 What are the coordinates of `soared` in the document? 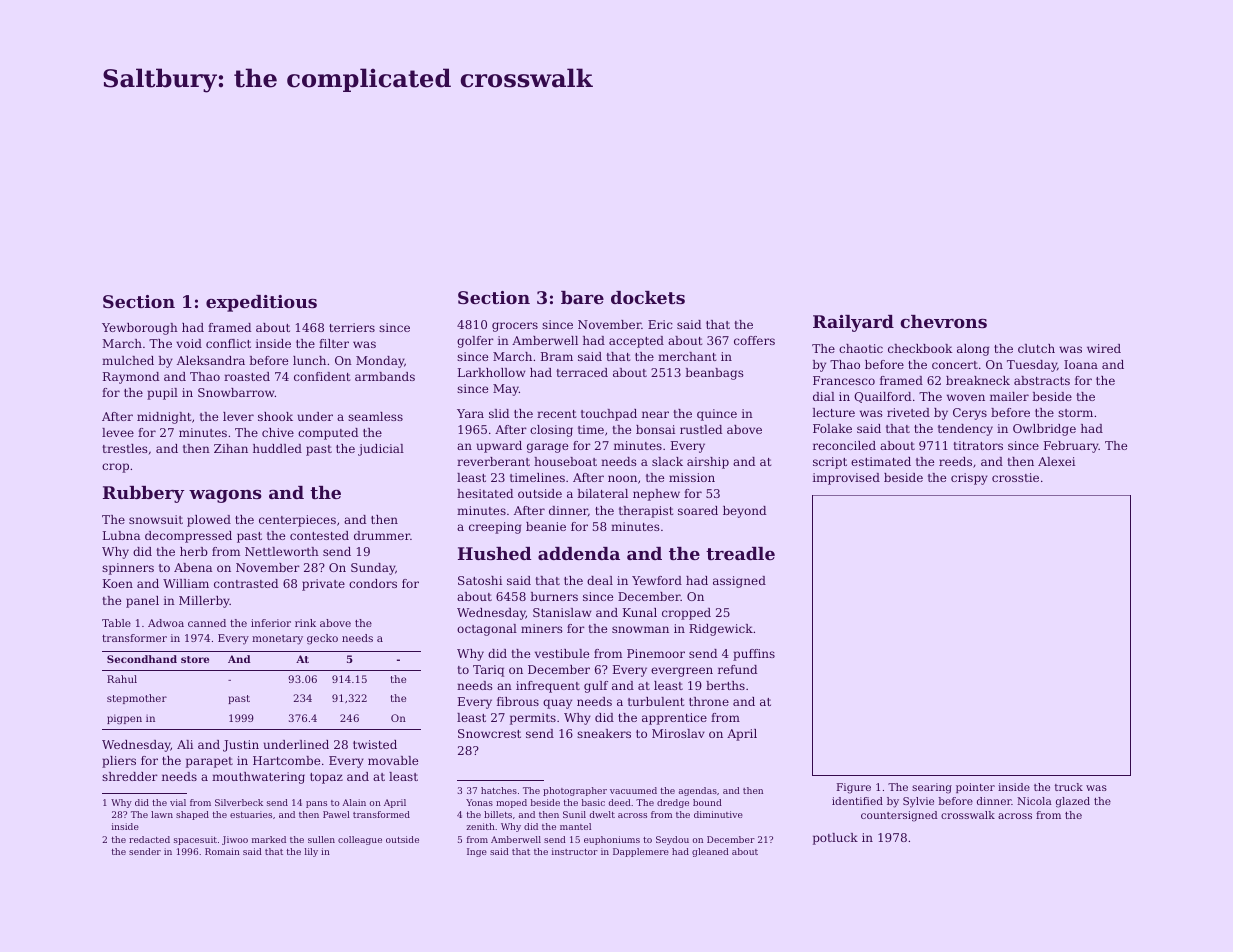 It's located at (698, 510).
